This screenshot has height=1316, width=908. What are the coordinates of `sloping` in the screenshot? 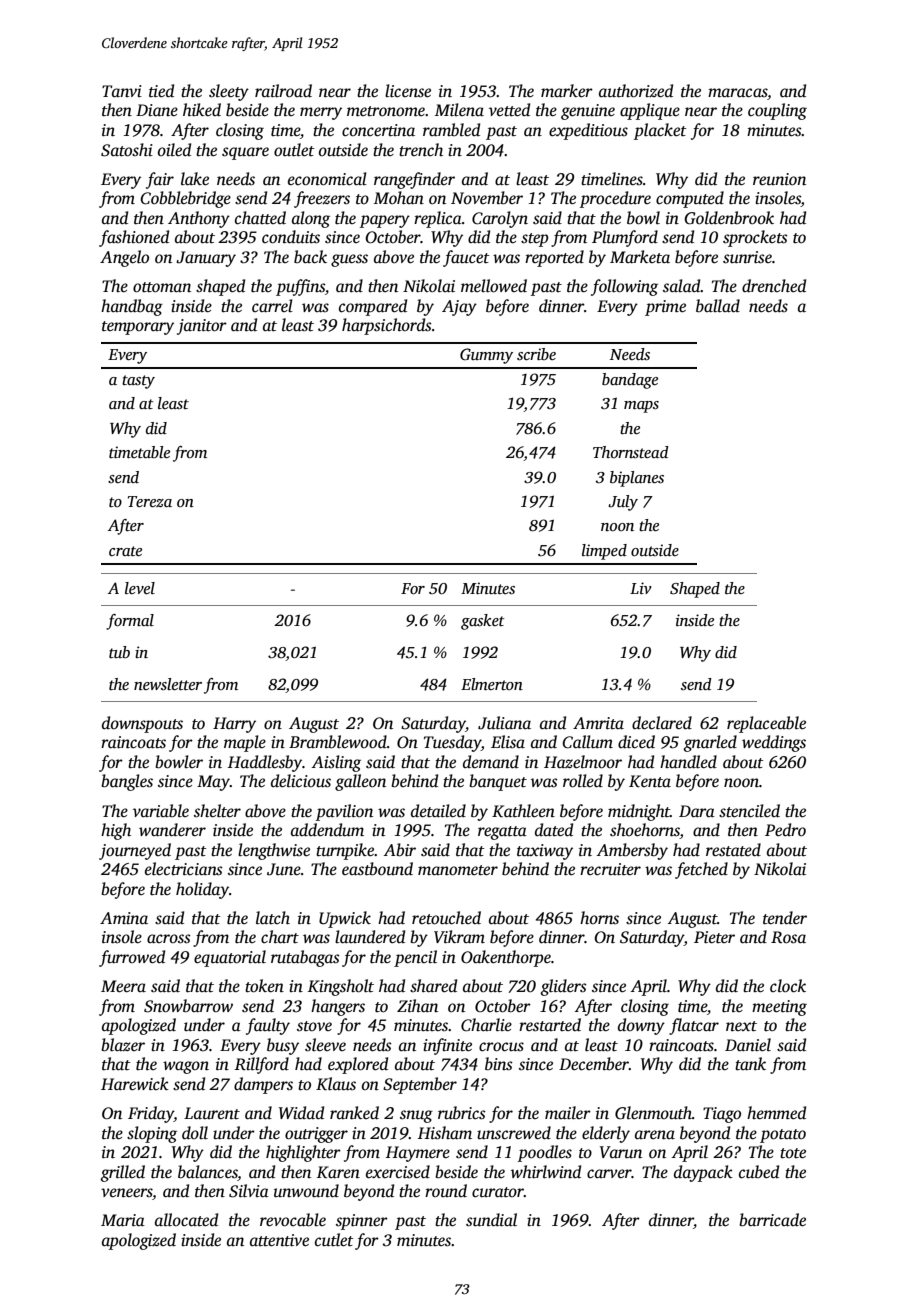 It's located at (152, 1134).
